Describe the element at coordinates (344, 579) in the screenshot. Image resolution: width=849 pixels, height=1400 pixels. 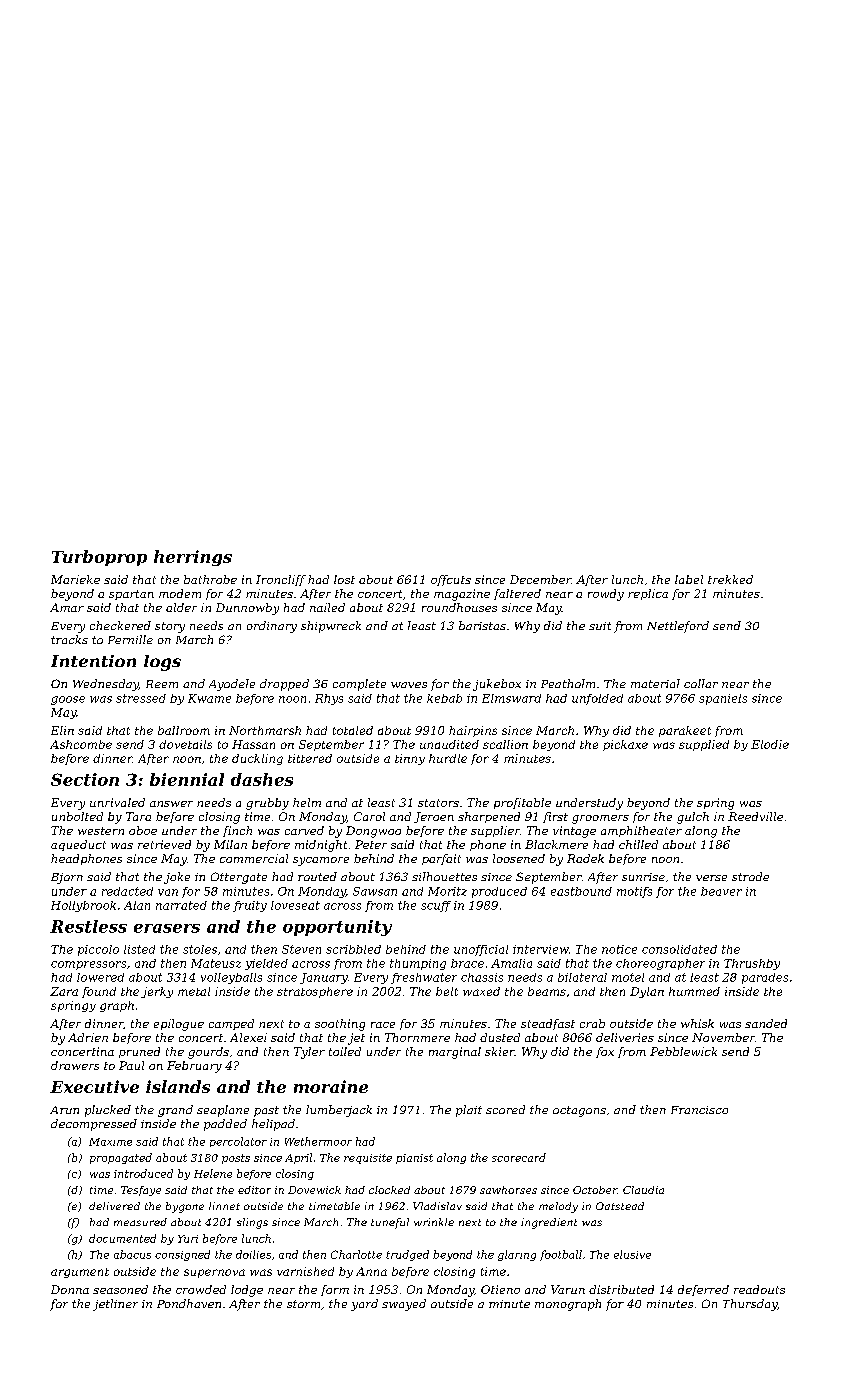
I see `lost` at that location.
